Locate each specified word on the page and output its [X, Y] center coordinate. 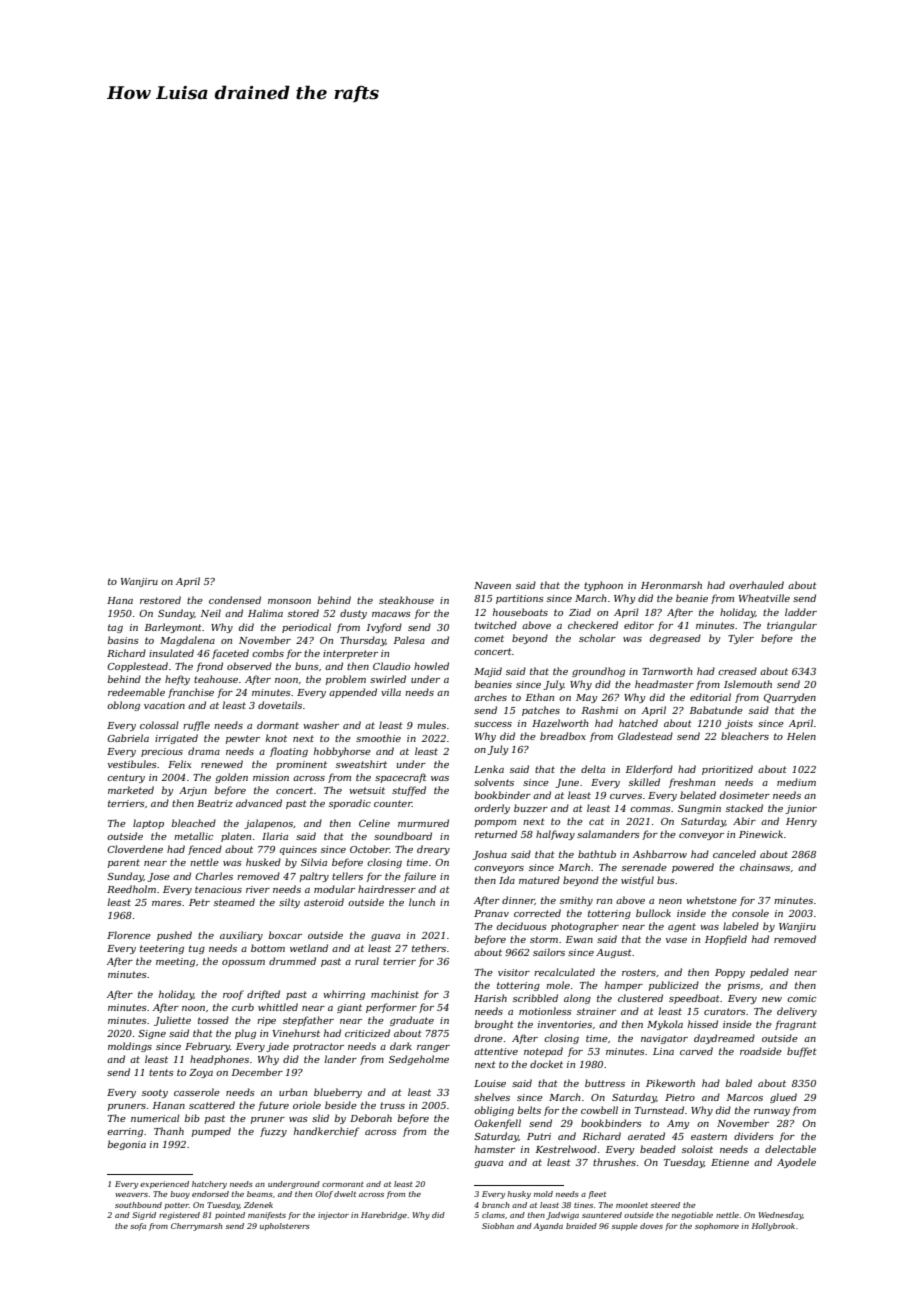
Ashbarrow [660, 854]
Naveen [492, 585]
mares [167, 903]
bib [192, 1118]
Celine [374, 823]
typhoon [603, 586]
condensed [235, 600]
